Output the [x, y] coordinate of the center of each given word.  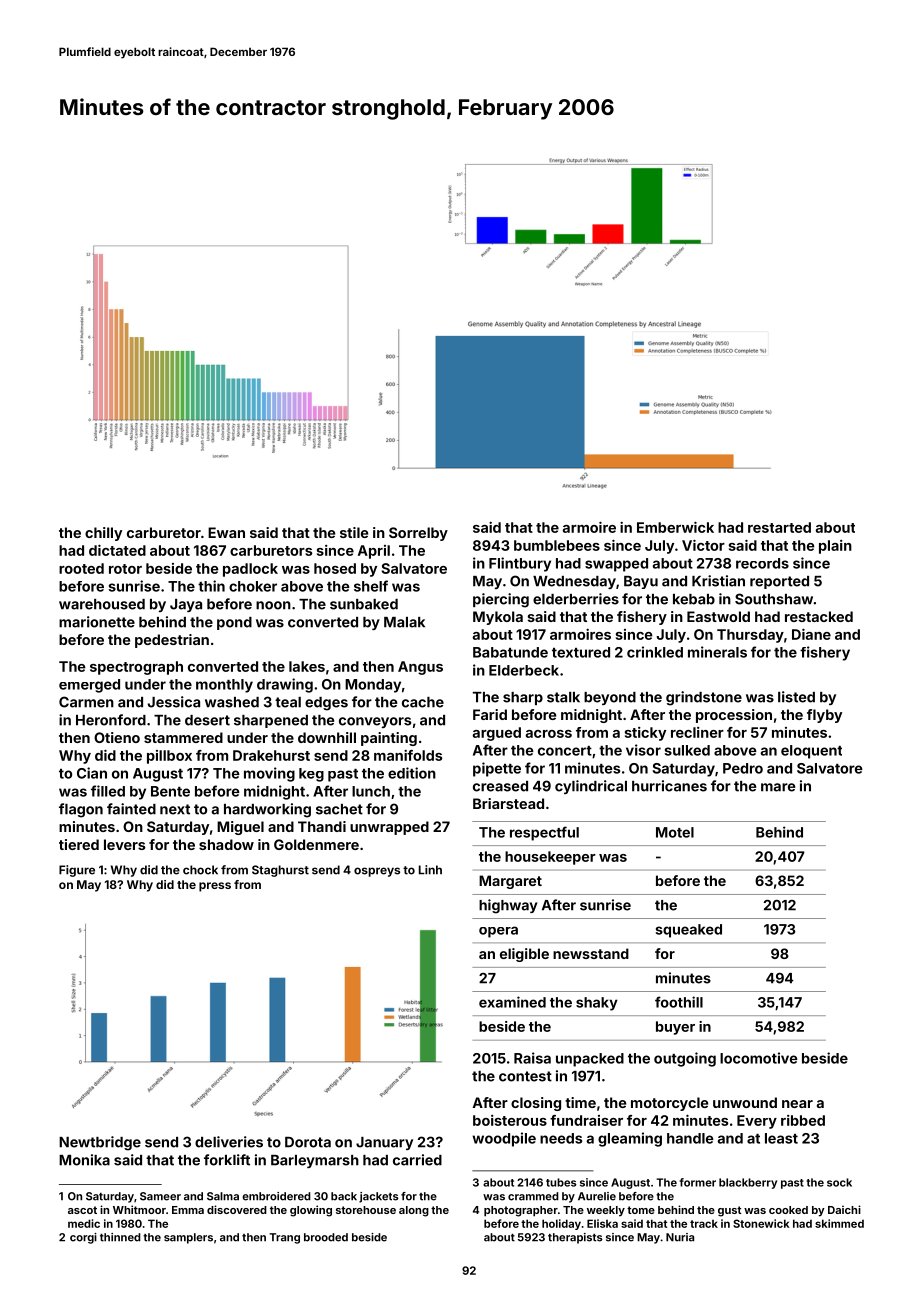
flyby [824, 716]
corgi [83, 1238]
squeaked [688, 931]
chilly [103, 534]
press [215, 887]
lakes [307, 666]
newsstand [591, 953]
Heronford [111, 720]
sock [839, 1182]
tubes [561, 1182]
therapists [575, 1238]
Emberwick [675, 527]
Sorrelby [418, 534]
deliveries [229, 1142]
